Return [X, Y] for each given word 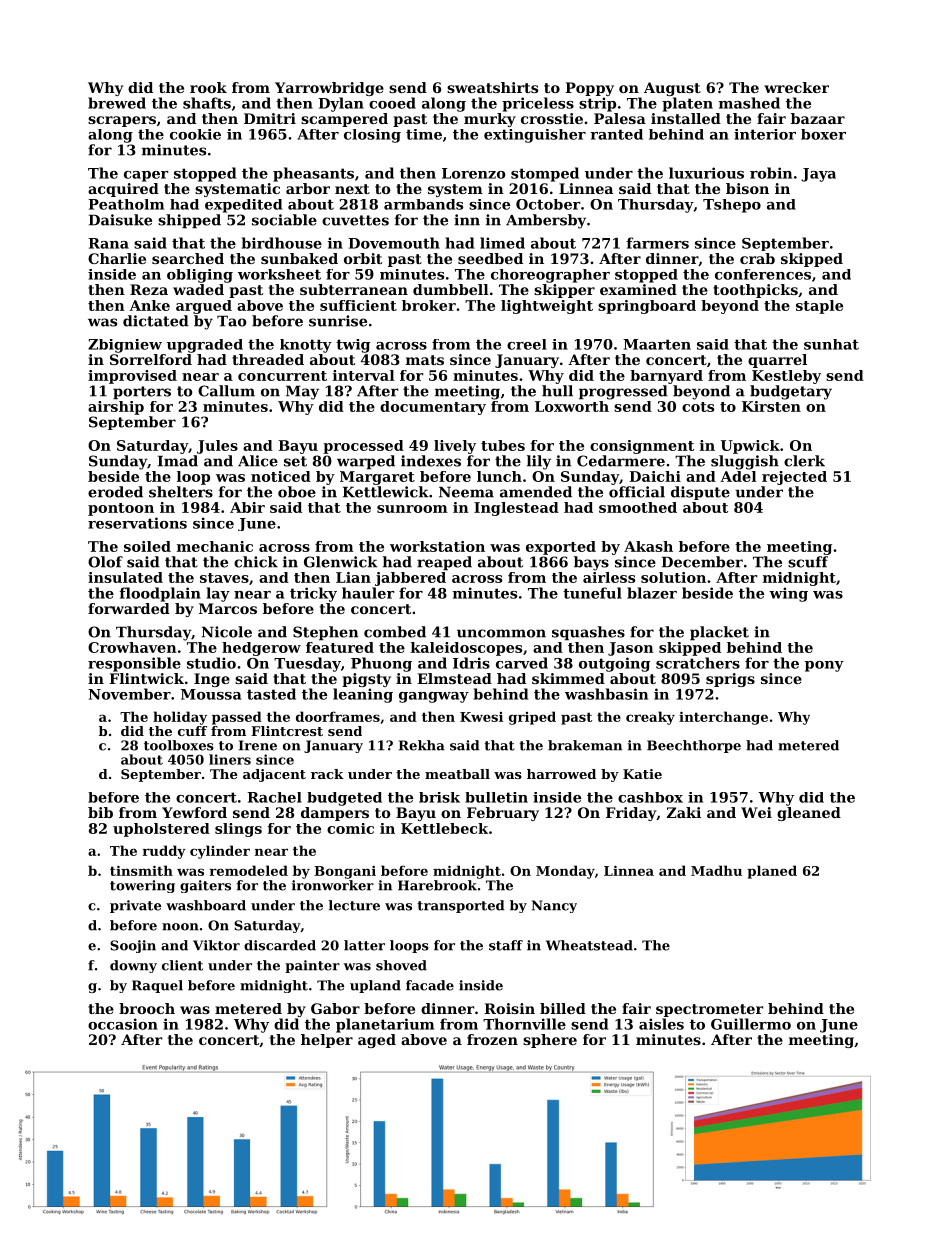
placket [719, 633]
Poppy [589, 89]
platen [687, 104]
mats [425, 360]
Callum [226, 391]
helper [327, 1041]
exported [561, 548]
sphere [550, 1041]
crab [757, 258]
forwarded [129, 608]
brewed [117, 103]
